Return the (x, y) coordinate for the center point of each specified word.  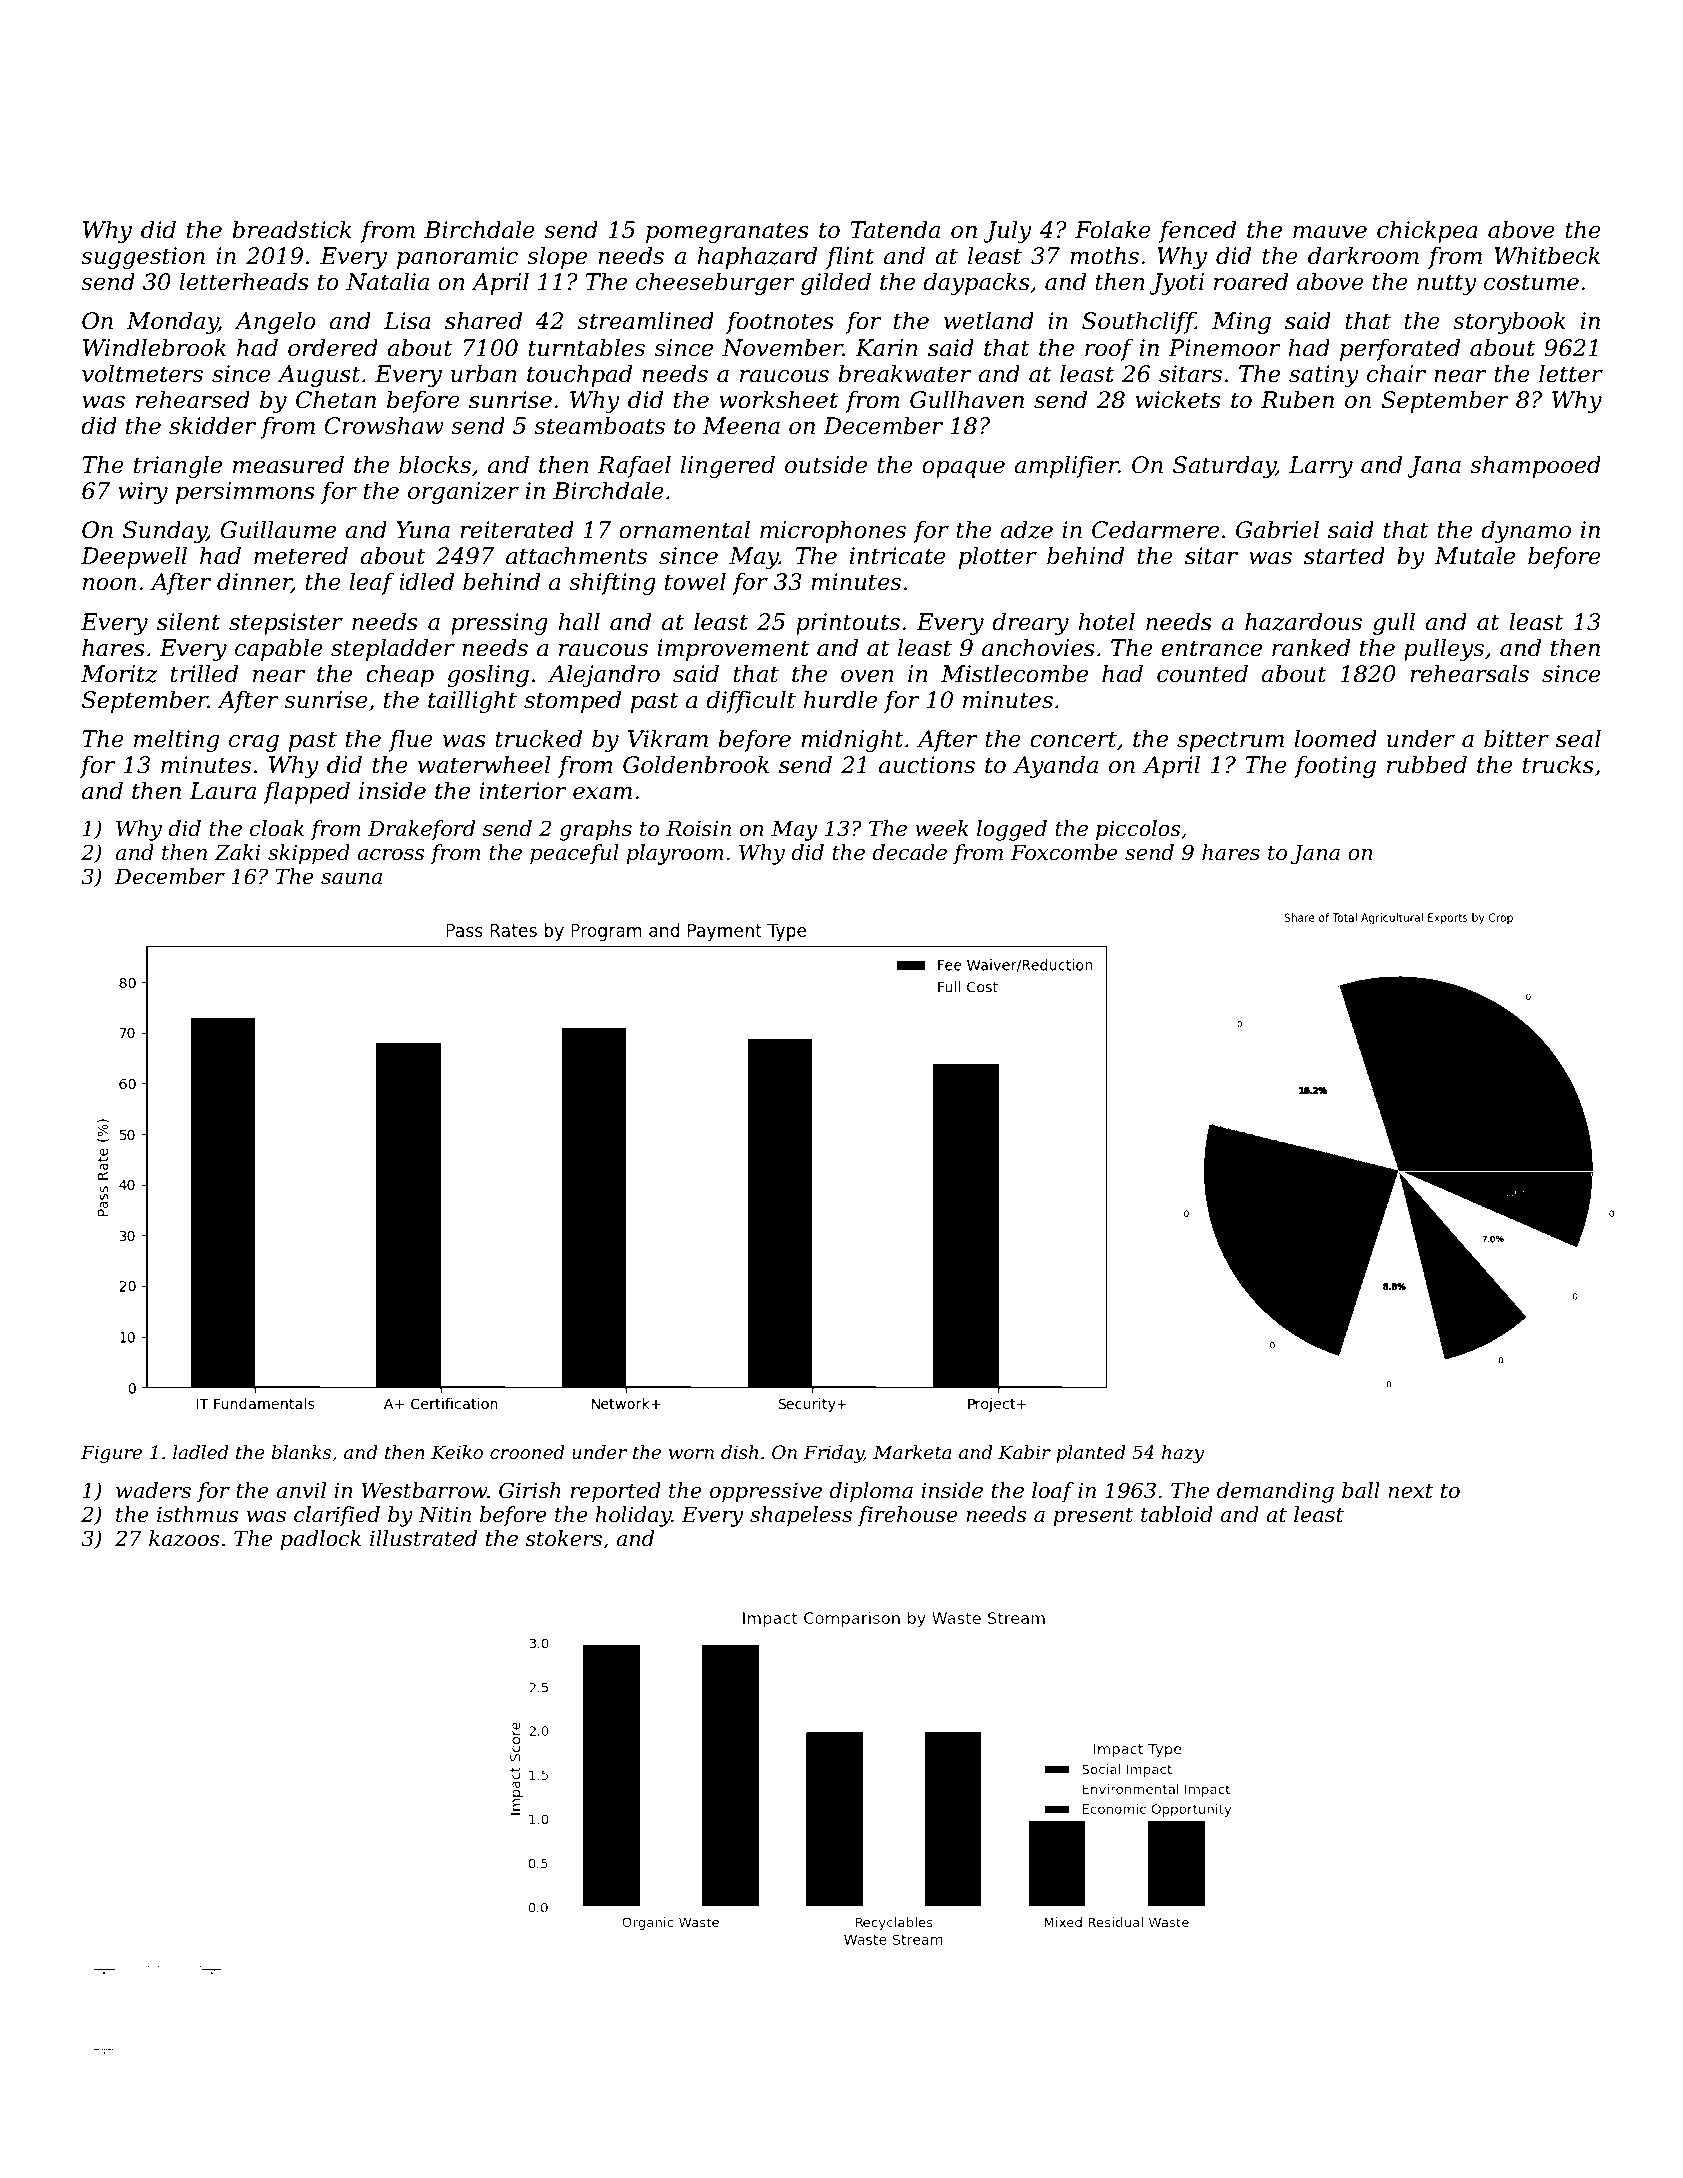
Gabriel (1277, 529)
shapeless (801, 1516)
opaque (963, 469)
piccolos (1138, 830)
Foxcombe (1064, 852)
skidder (212, 425)
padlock (320, 1540)
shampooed (1535, 466)
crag (254, 743)
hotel (1107, 621)
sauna (351, 879)
